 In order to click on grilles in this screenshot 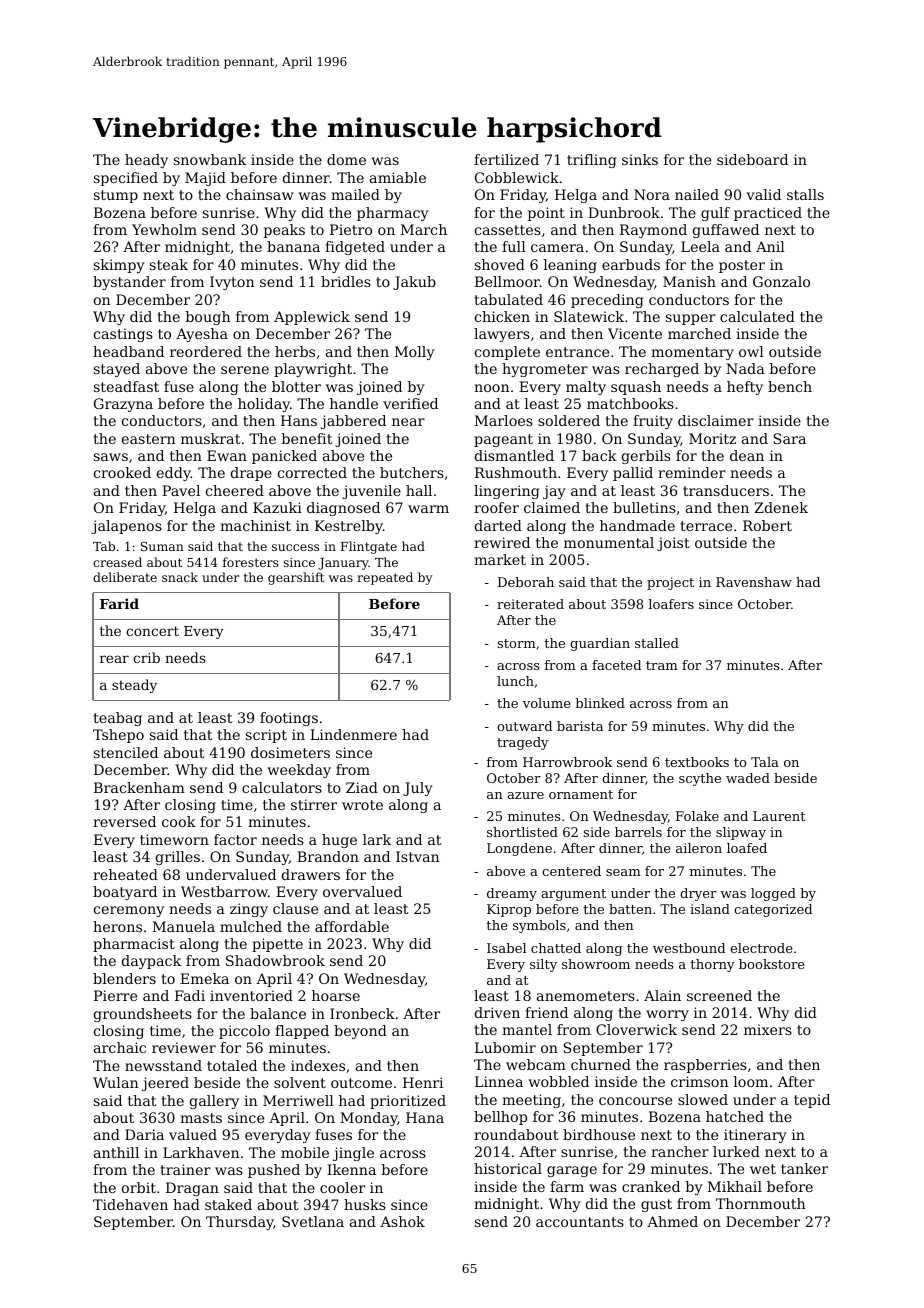, I will do `click(178, 858)`.
